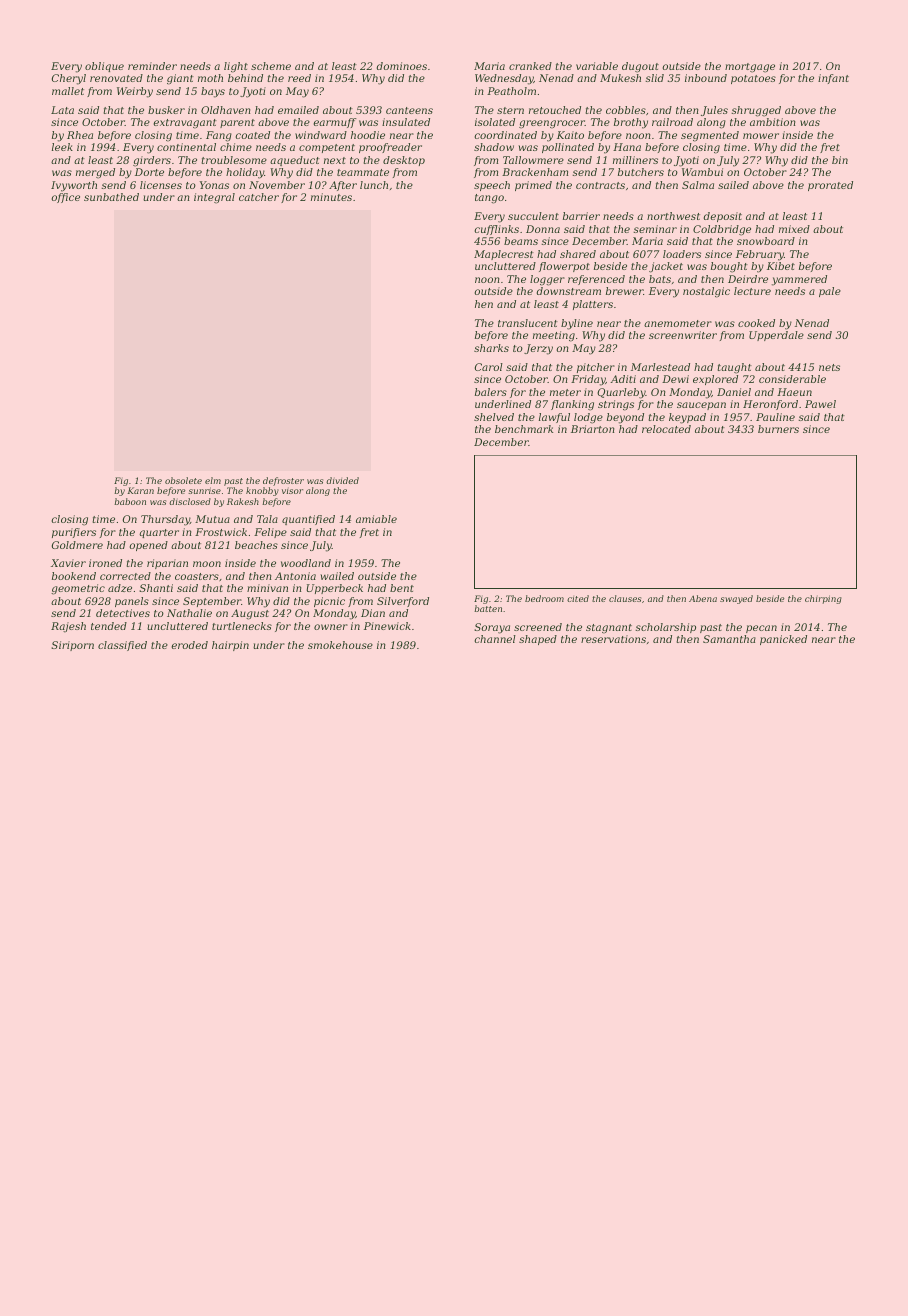 This screenshot has width=908, height=1316. Describe the element at coordinates (750, 68) in the screenshot. I see `mortgage` at that location.
